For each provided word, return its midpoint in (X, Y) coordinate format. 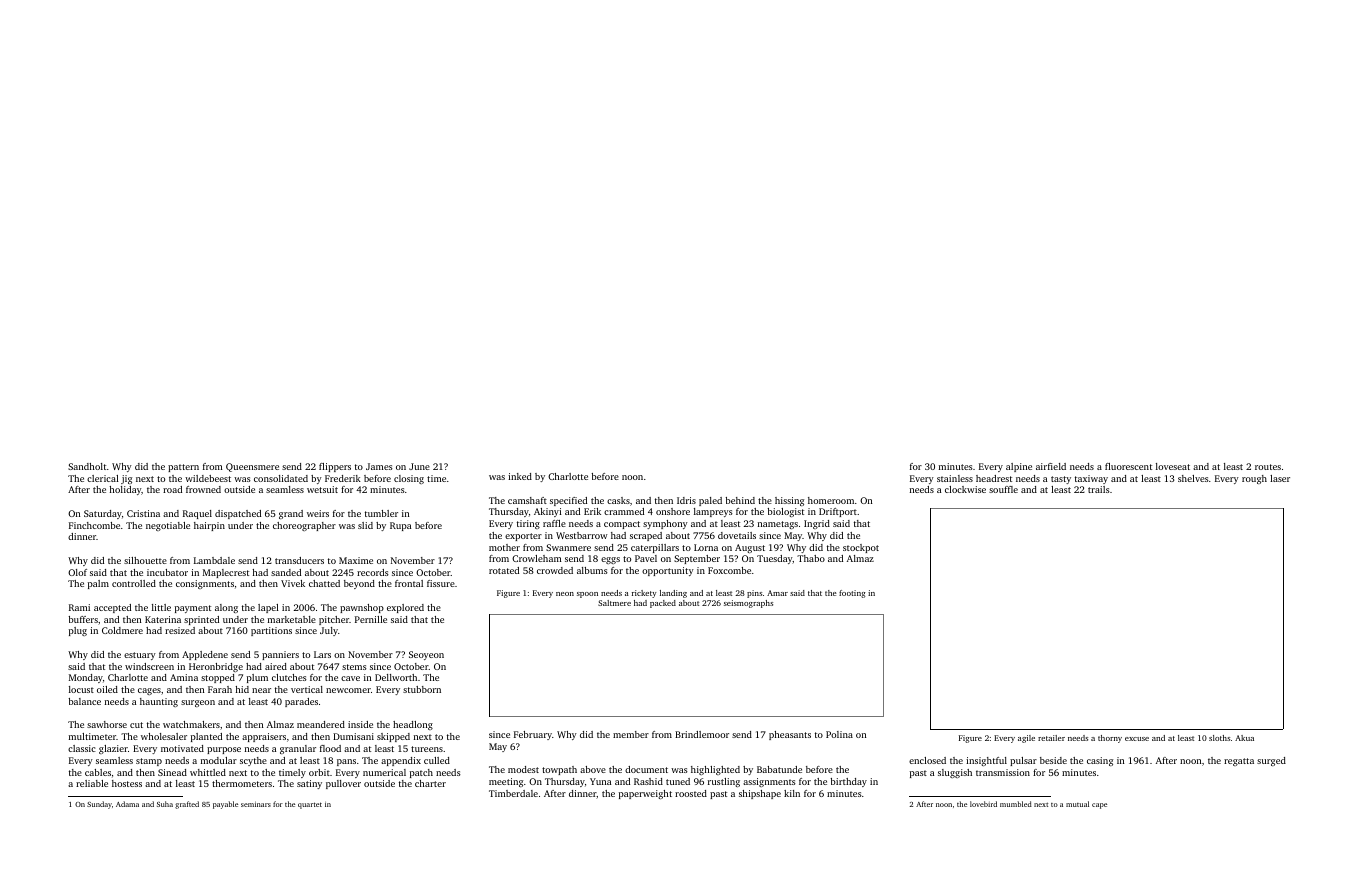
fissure (441, 583)
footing (852, 594)
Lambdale (214, 560)
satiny (309, 784)
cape (1099, 806)
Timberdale (513, 793)
